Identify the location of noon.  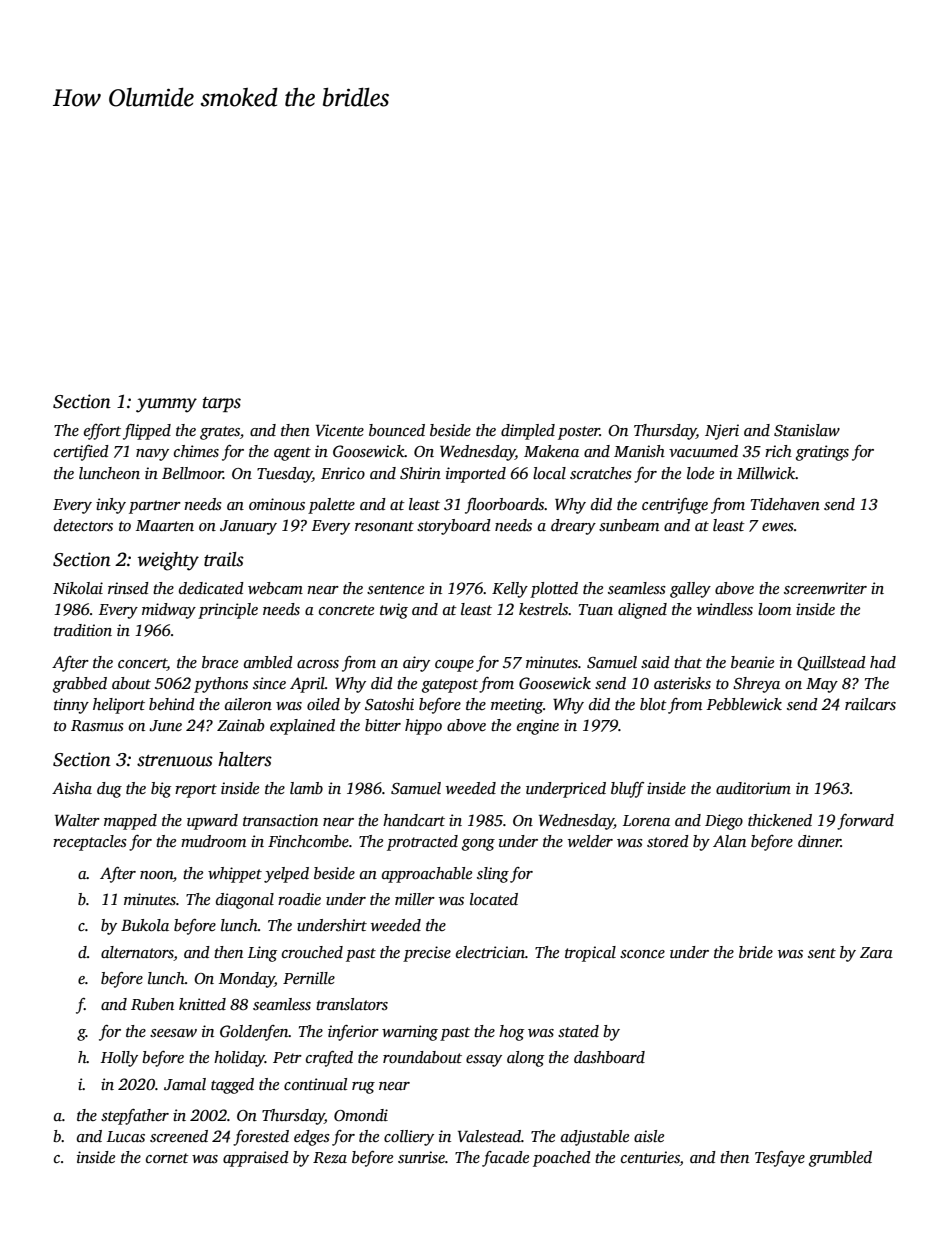
(156, 875).
